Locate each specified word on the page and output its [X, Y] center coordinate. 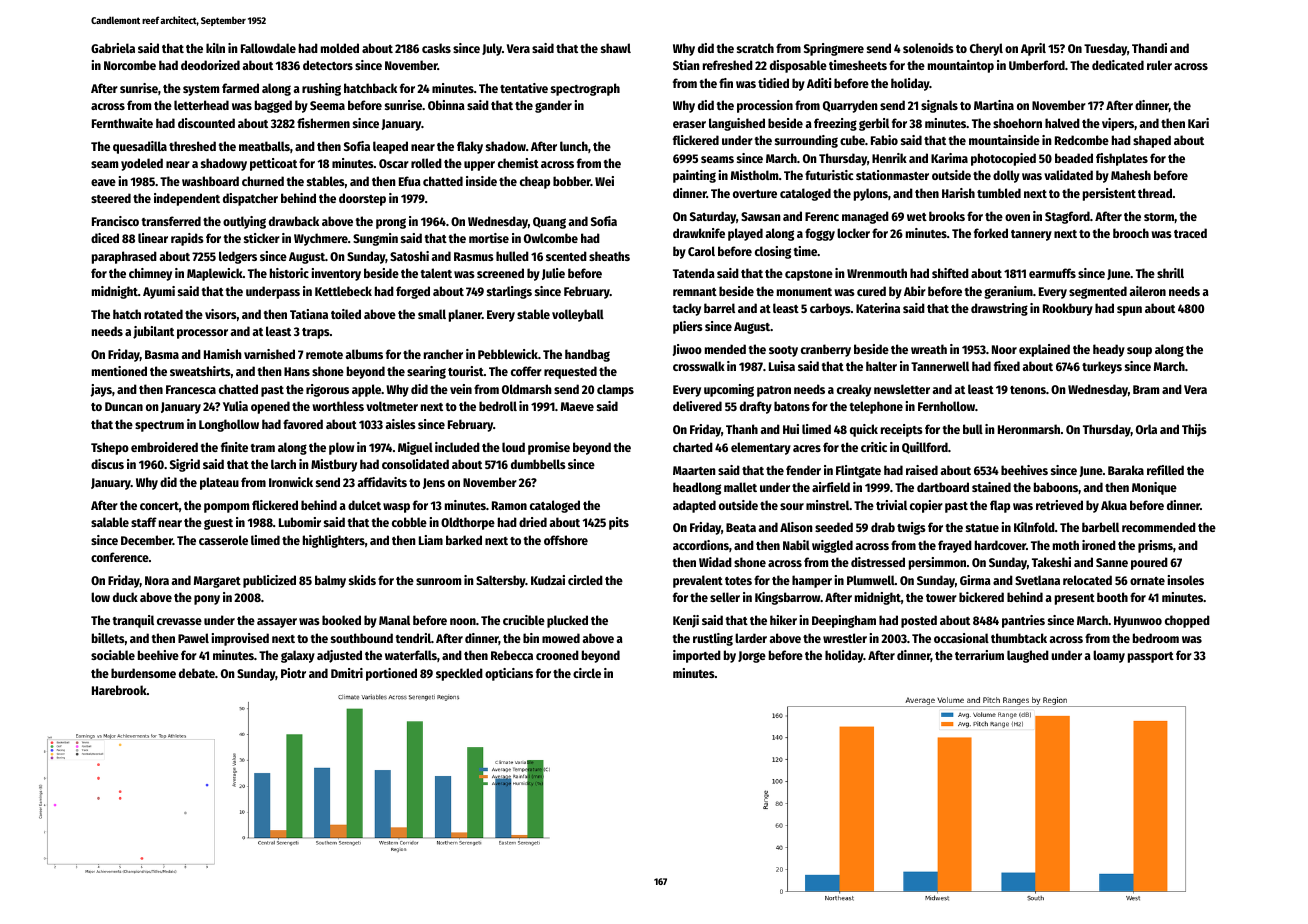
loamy [1109, 656]
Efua [410, 181]
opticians [509, 674]
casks [436, 48]
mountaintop [961, 66]
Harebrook [119, 690]
